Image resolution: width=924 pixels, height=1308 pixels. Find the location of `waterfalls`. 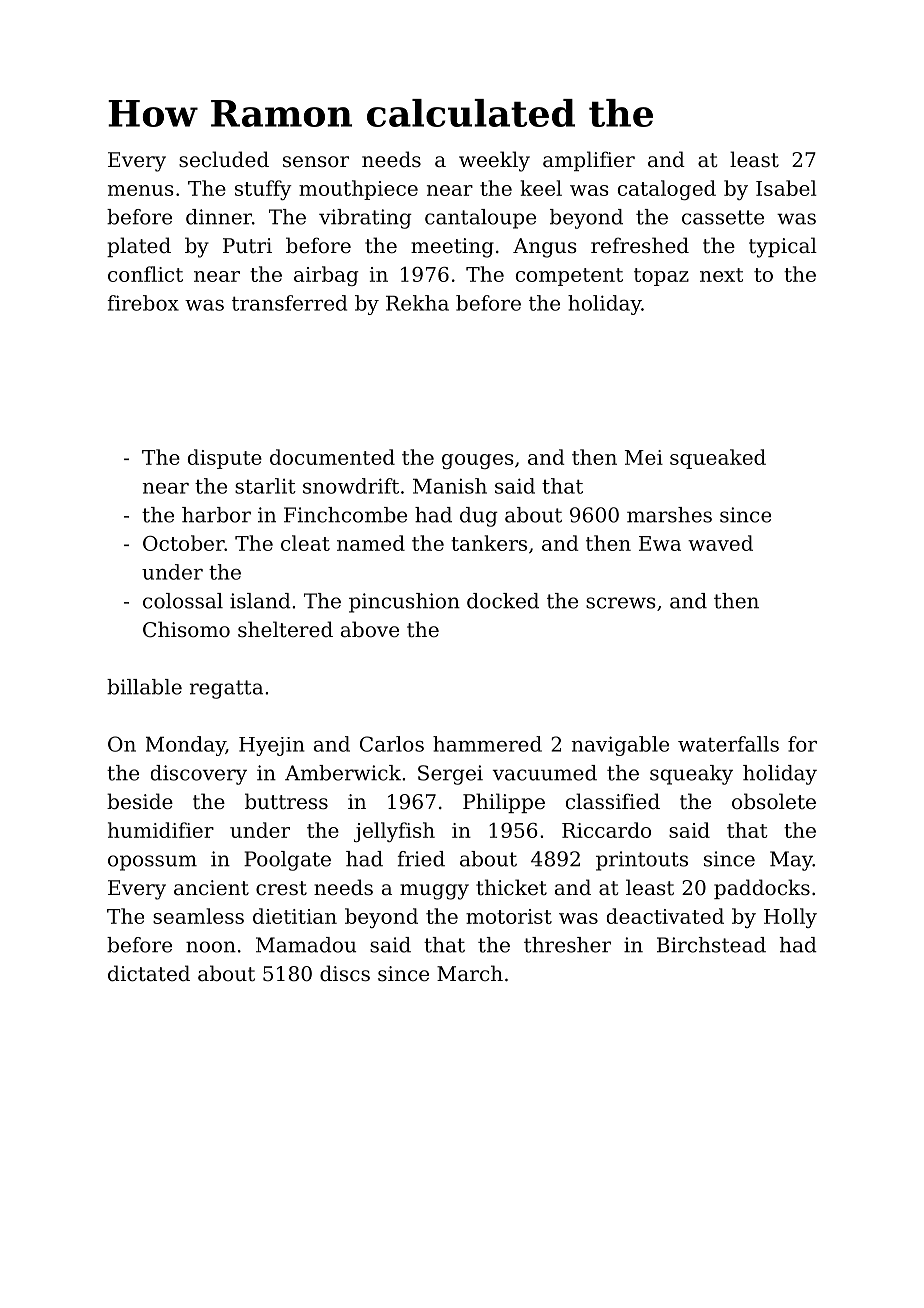

waterfalls is located at coordinates (728, 744).
